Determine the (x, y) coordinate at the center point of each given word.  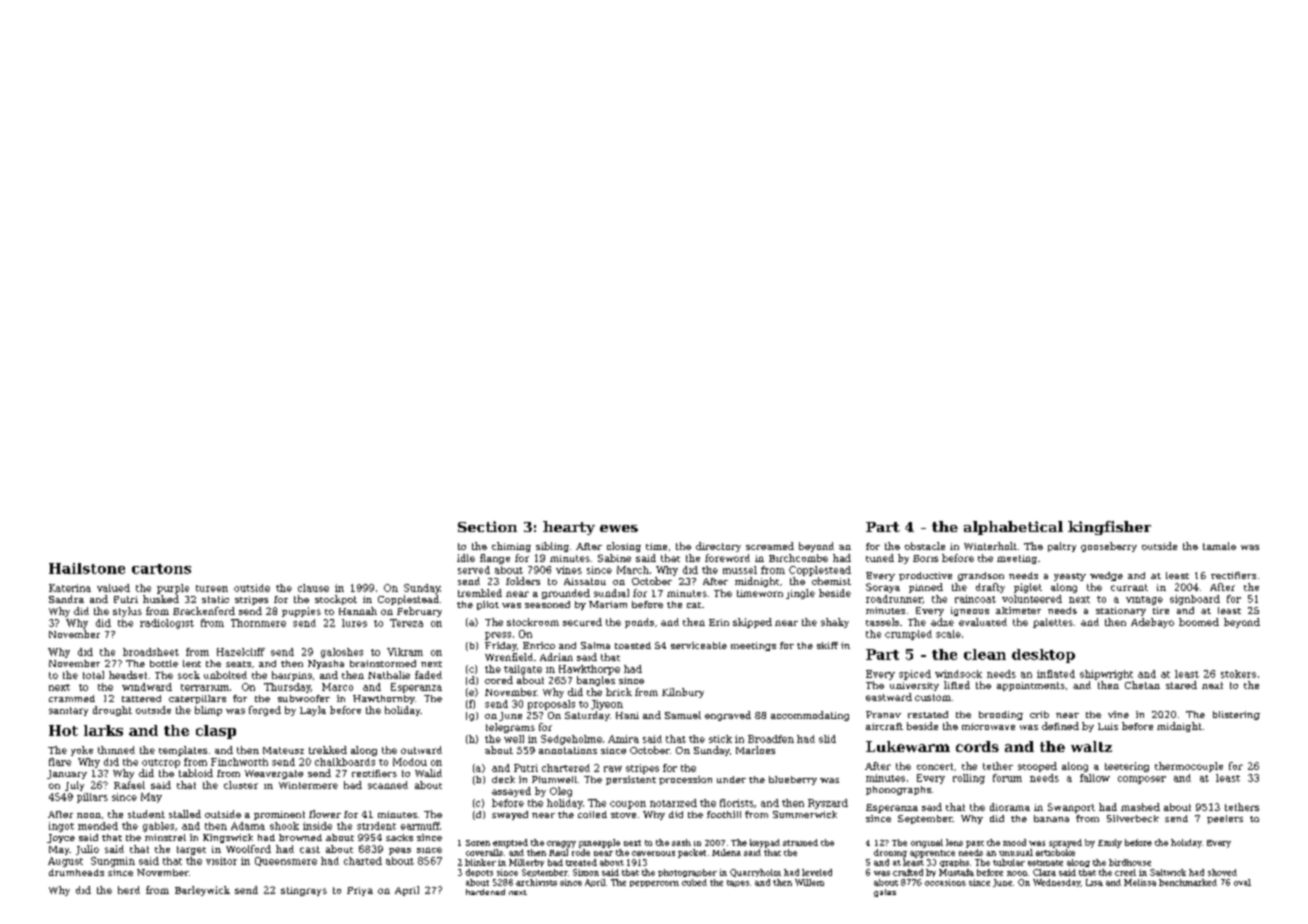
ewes (619, 528)
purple (173, 589)
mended (98, 826)
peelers (1225, 819)
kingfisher (1109, 528)
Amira (623, 739)
